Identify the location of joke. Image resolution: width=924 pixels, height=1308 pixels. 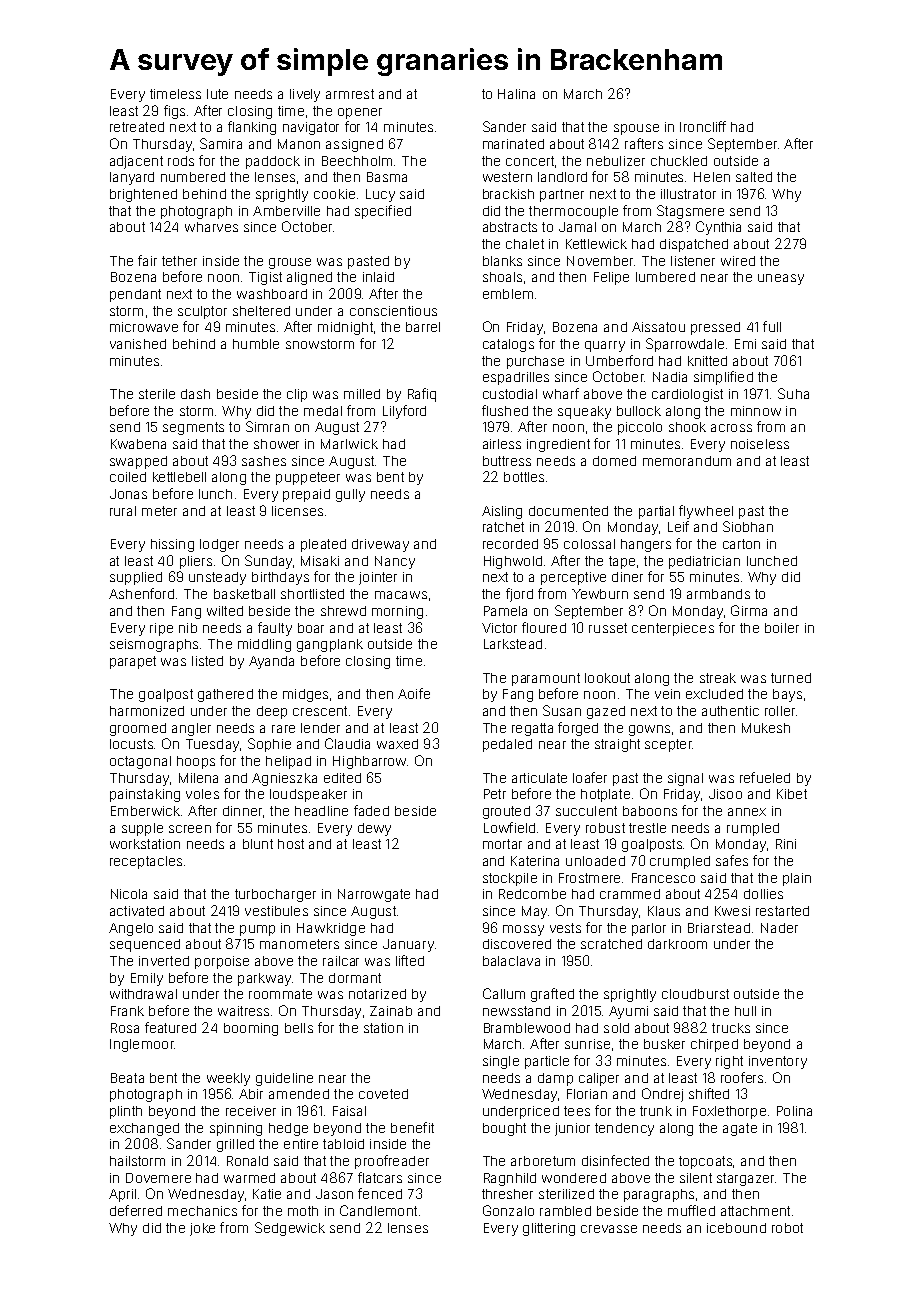
(202, 1229).
